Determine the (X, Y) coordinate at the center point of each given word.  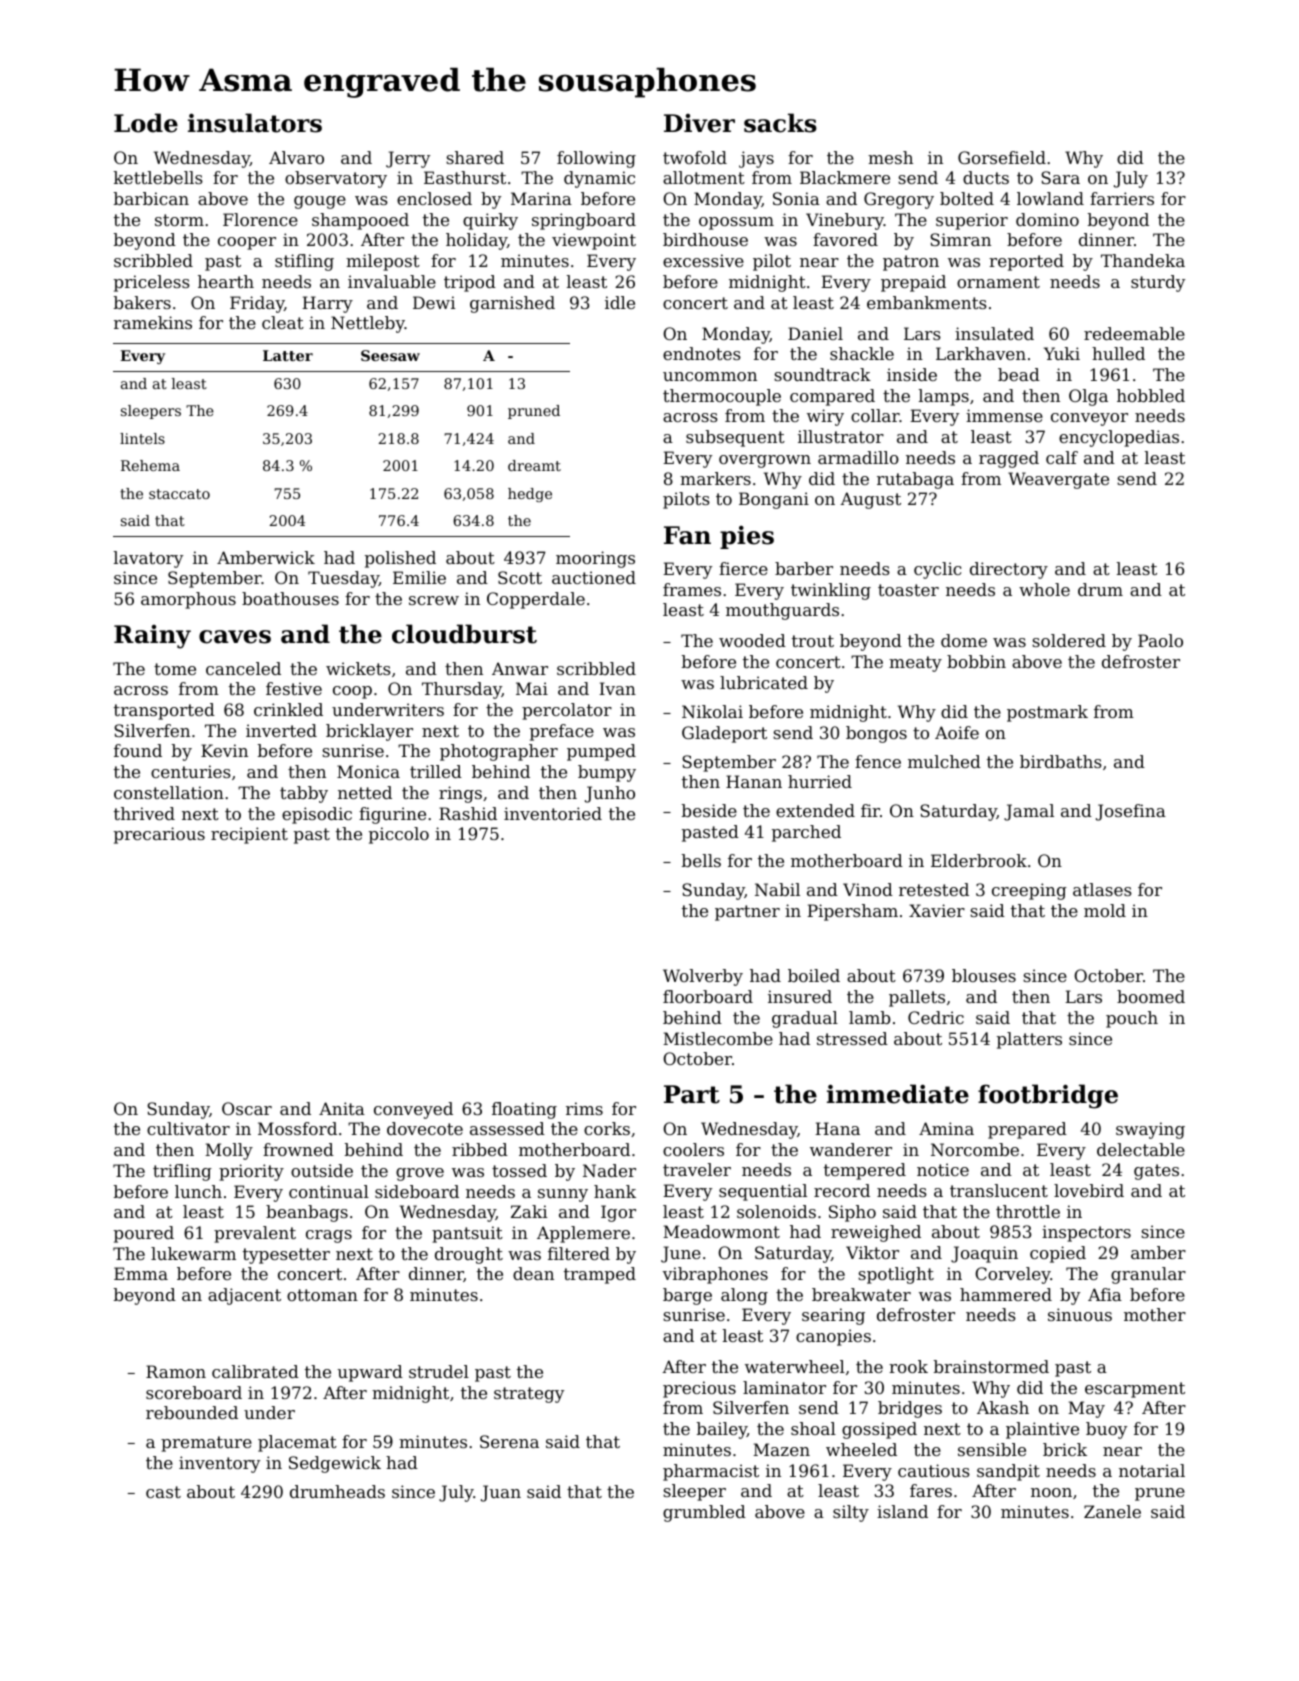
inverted (281, 730)
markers (715, 478)
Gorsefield (1002, 157)
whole (1044, 589)
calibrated (255, 1371)
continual (329, 1191)
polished (400, 559)
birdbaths (1061, 761)
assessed (507, 1128)
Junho (610, 794)
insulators (255, 123)
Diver (699, 123)
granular (1148, 1275)
